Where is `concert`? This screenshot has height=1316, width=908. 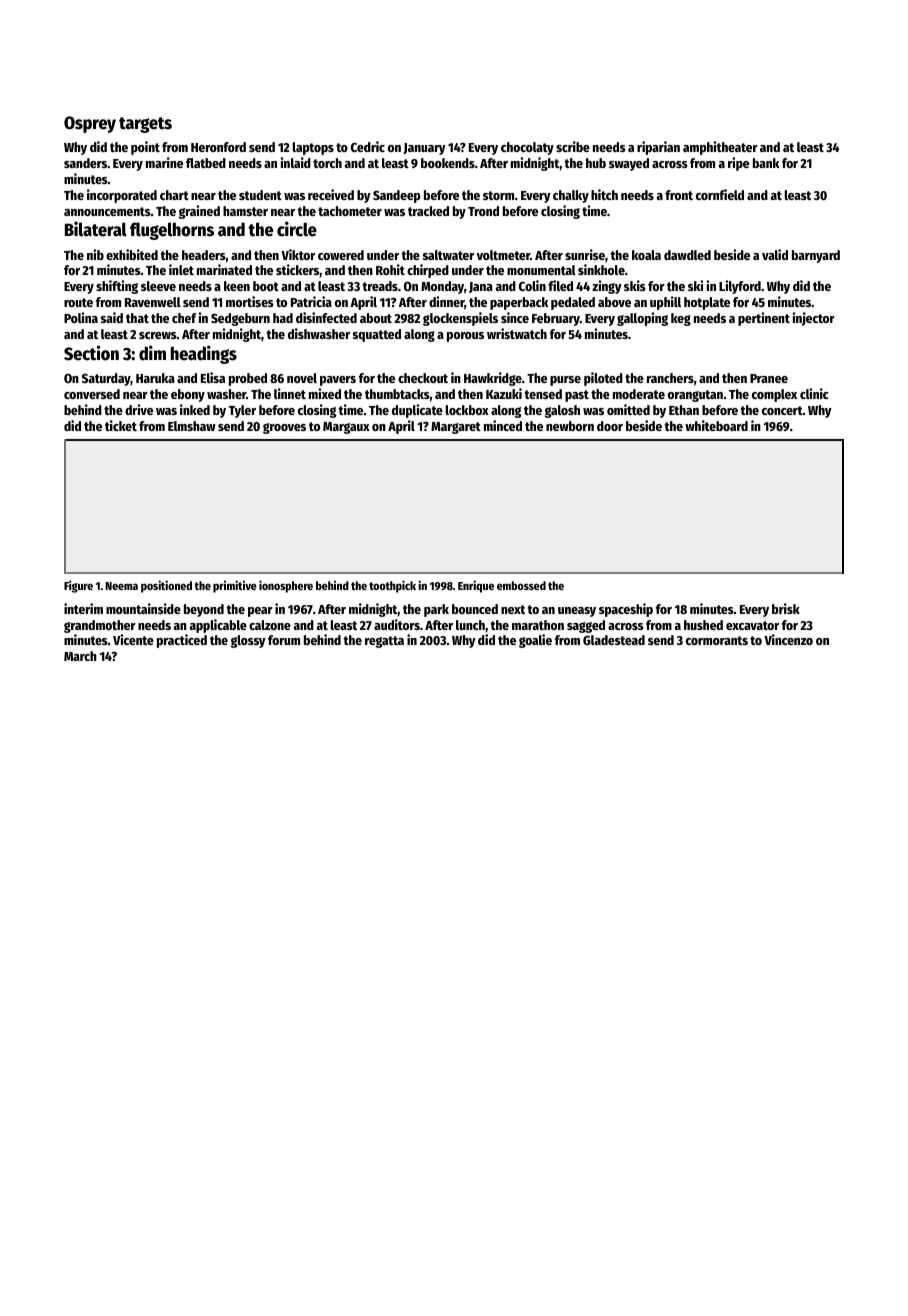
concert is located at coordinates (782, 410).
